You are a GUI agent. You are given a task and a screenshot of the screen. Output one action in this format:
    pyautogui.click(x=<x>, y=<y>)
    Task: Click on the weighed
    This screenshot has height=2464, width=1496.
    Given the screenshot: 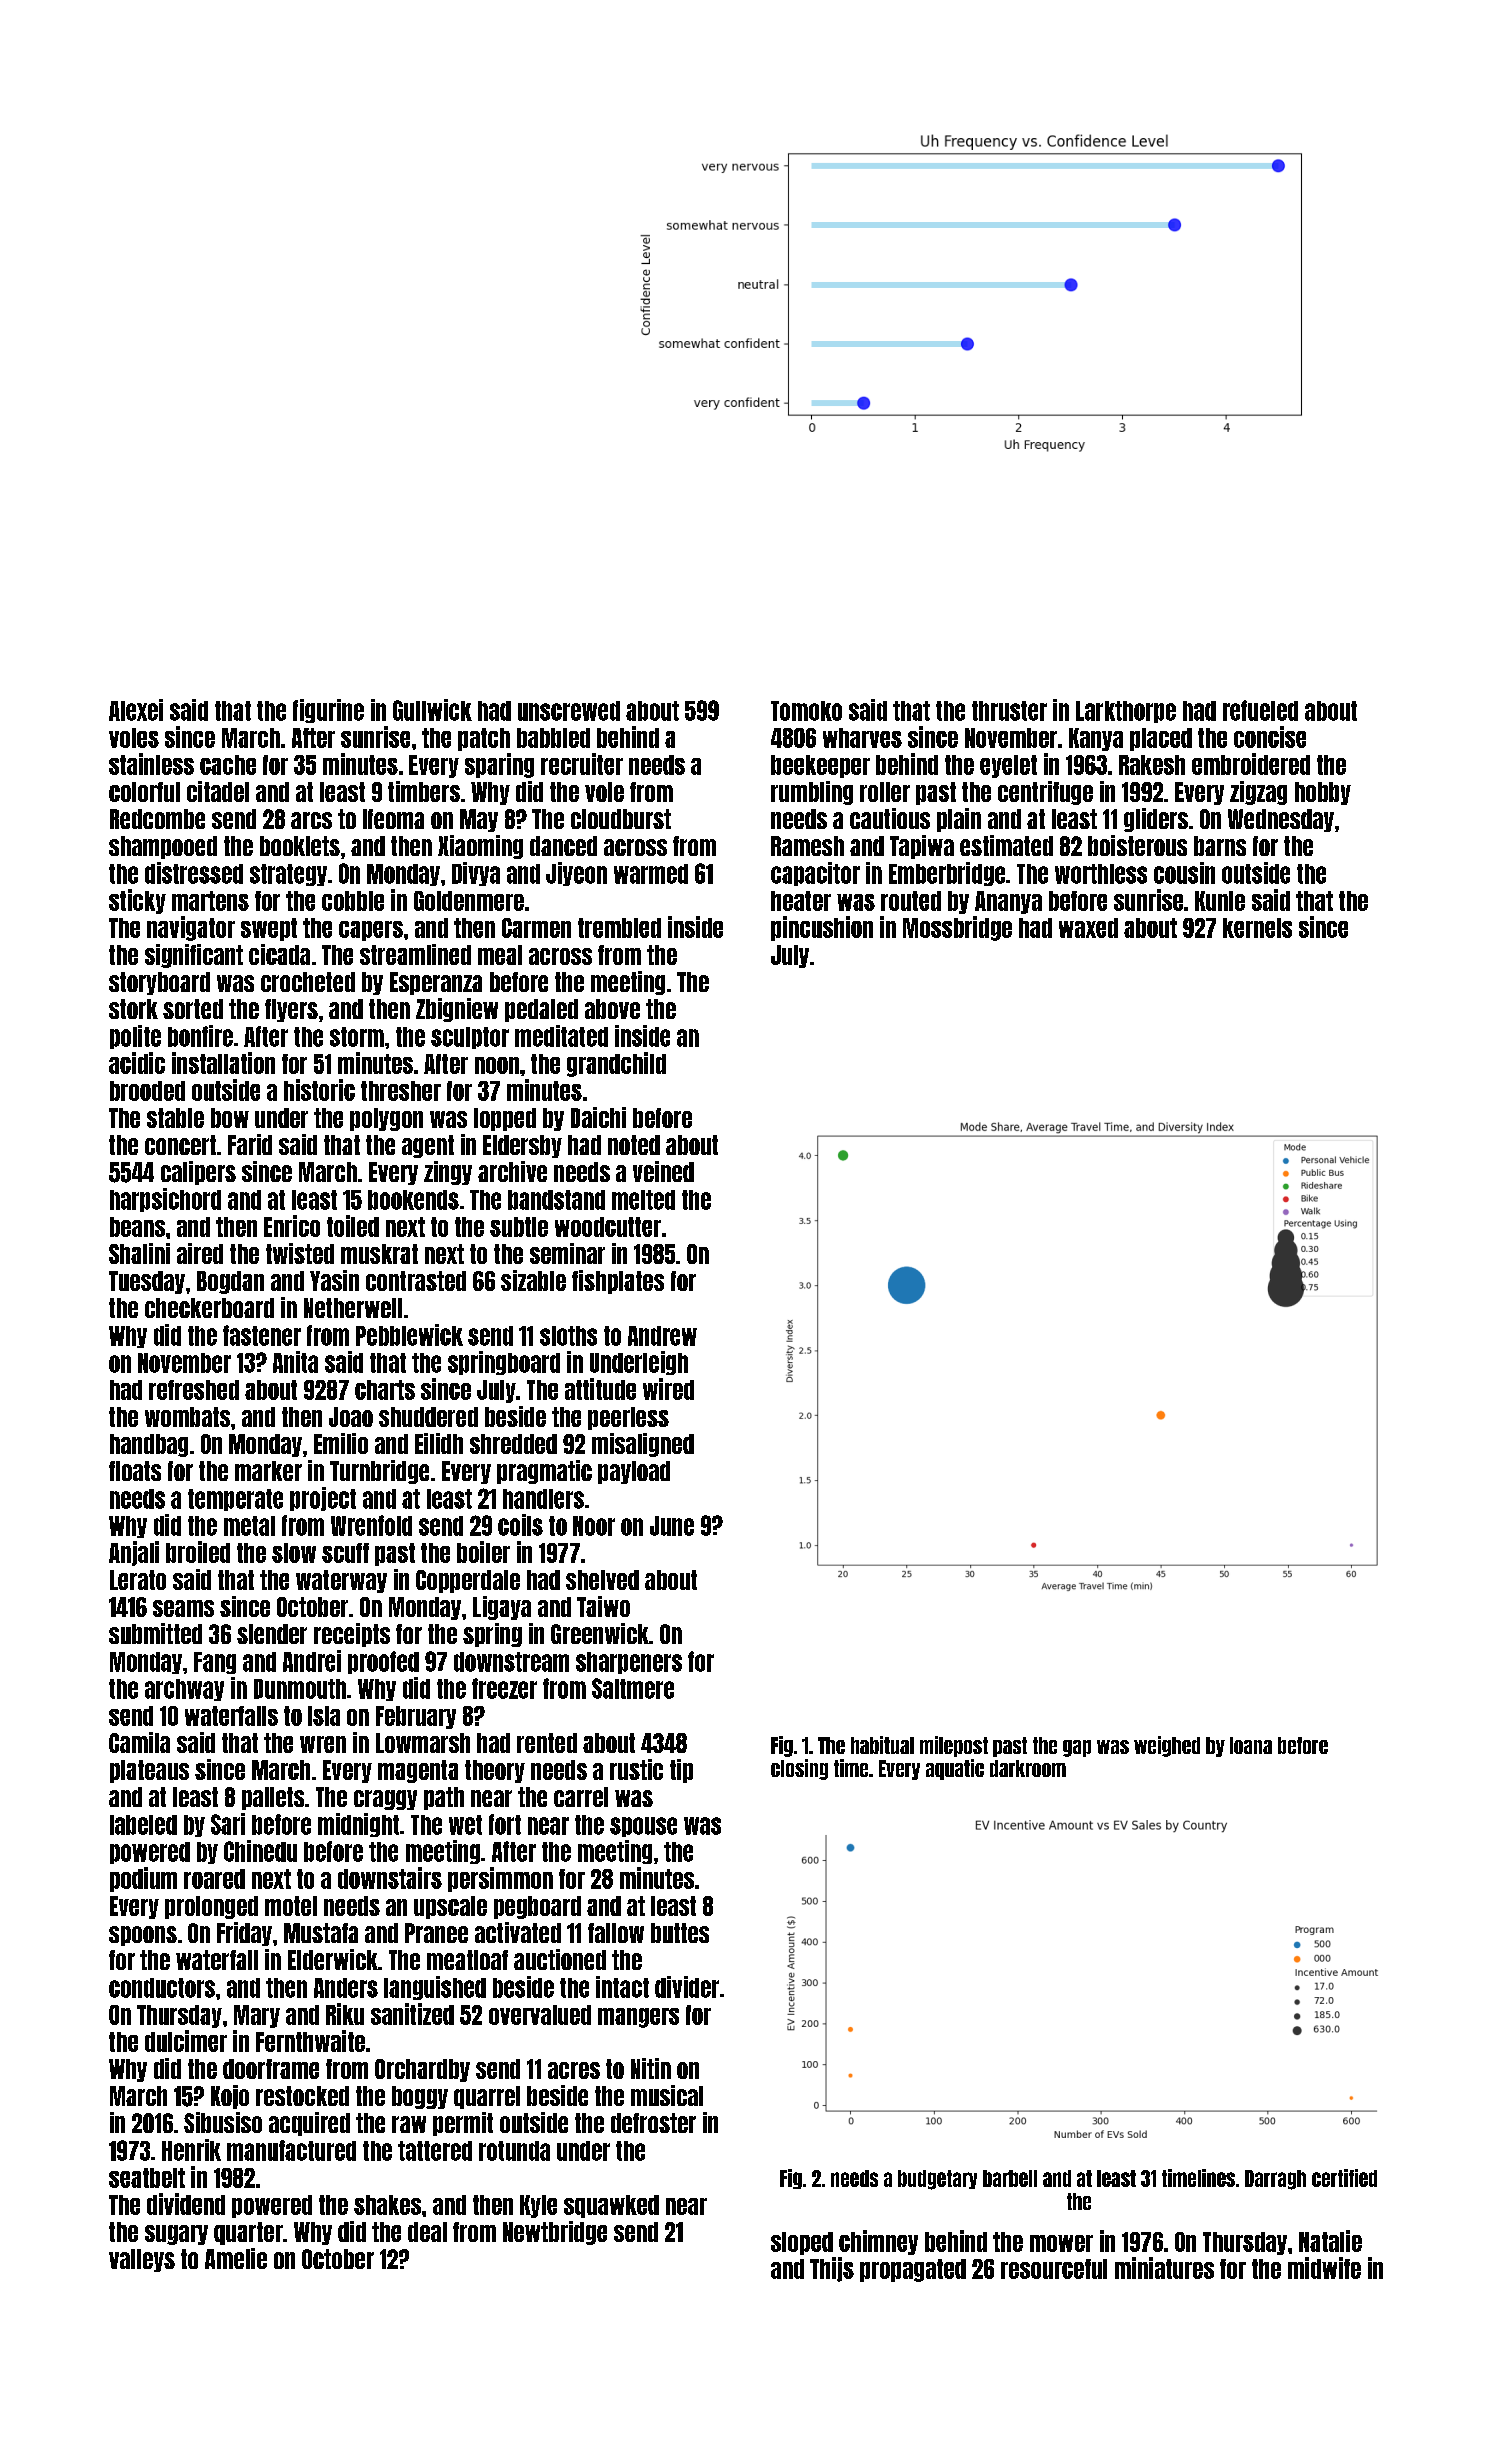 What is the action you would take?
    pyautogui.click(x=1167, y=1746)
